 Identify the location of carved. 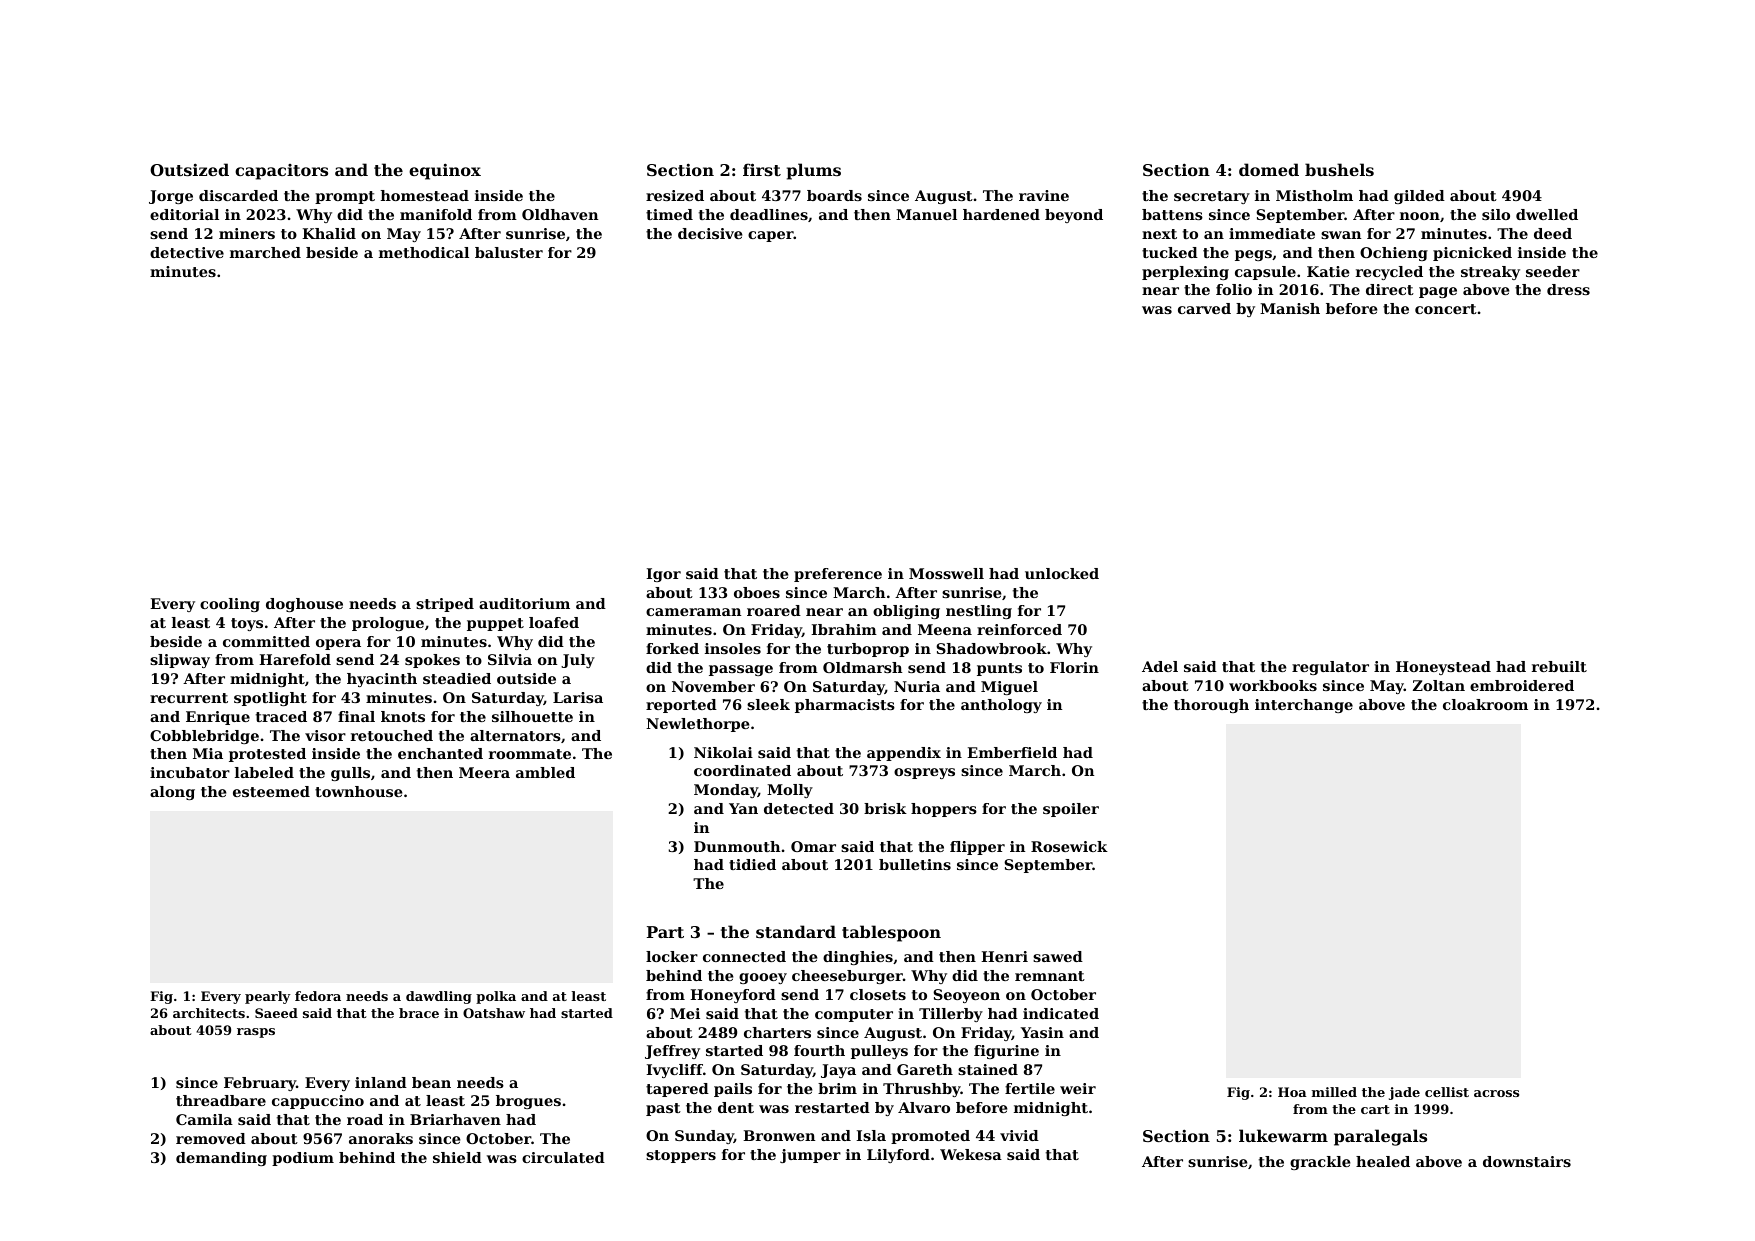
(1204, 308).
